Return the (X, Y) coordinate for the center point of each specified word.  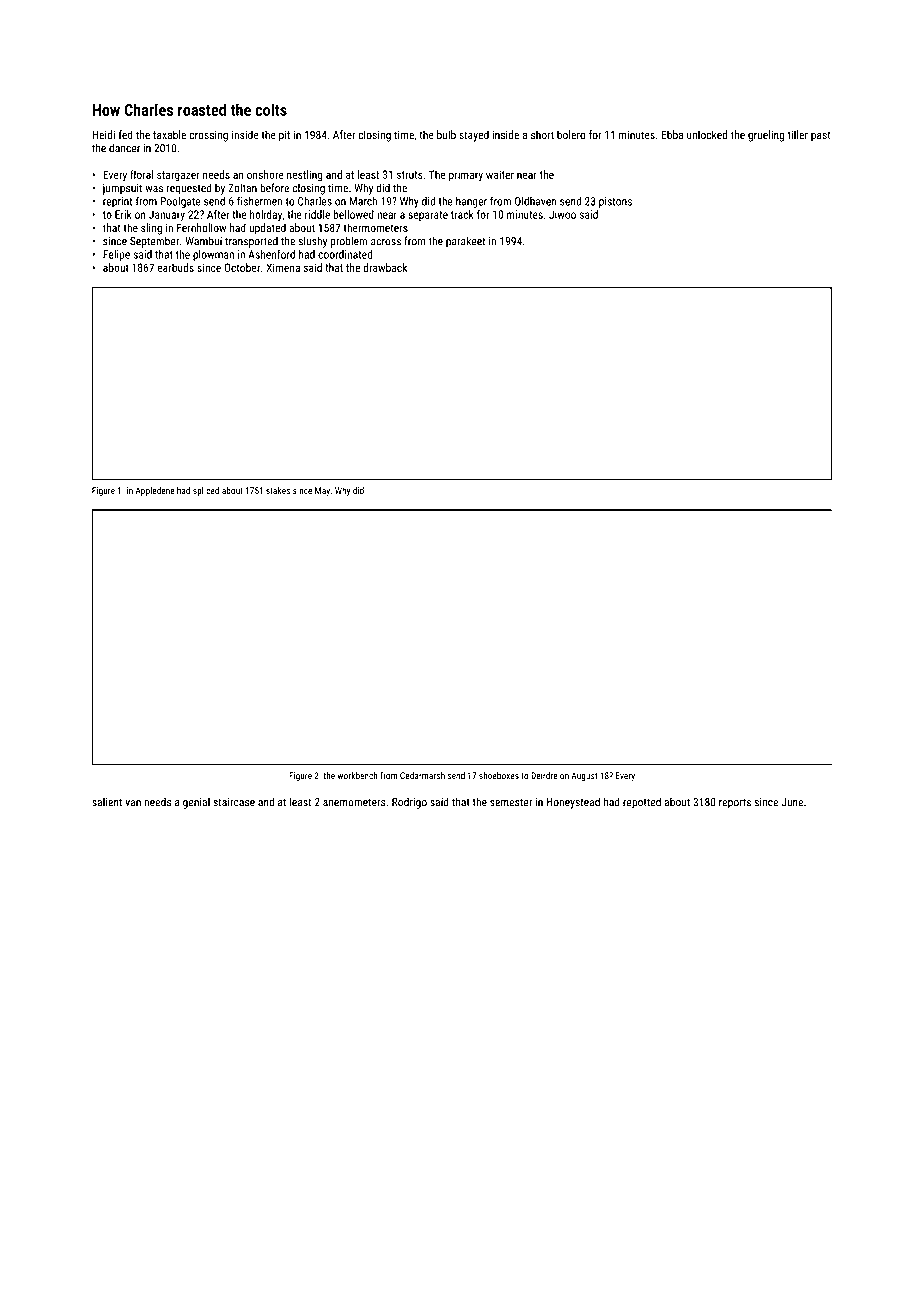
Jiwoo (562, 214)
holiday (266, 216)
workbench (357, 775)
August (584, 776)
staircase (234, 802)
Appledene (155, 491)
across (386, 242)
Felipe (116, 255)
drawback (385, 267)
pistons (615, 202)
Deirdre (544, 775)
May (322, 491)
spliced (206, 491)
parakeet (465, 242)
